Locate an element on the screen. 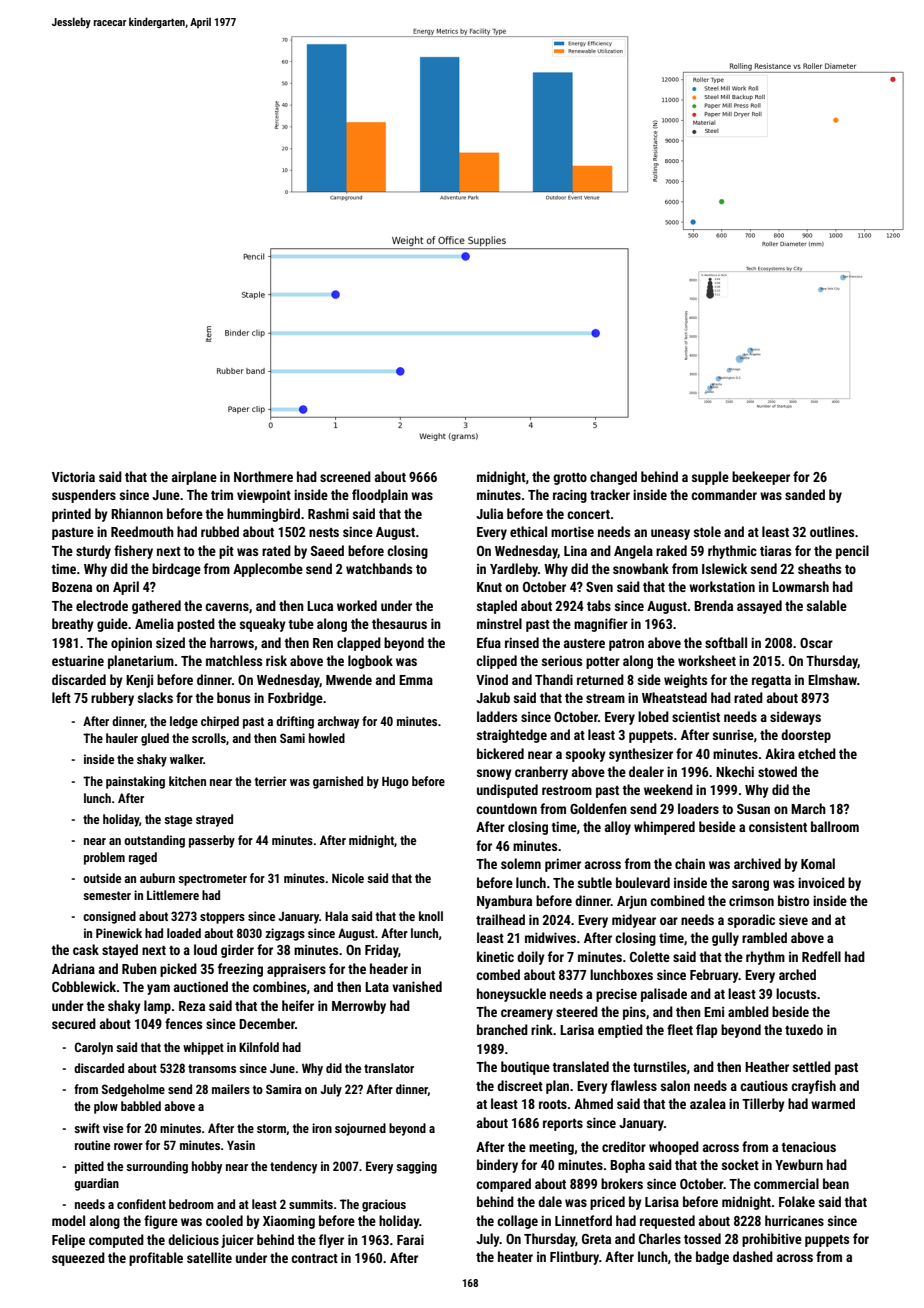 The image size is (924, 1308). header is located at coordinates (389, 968).
